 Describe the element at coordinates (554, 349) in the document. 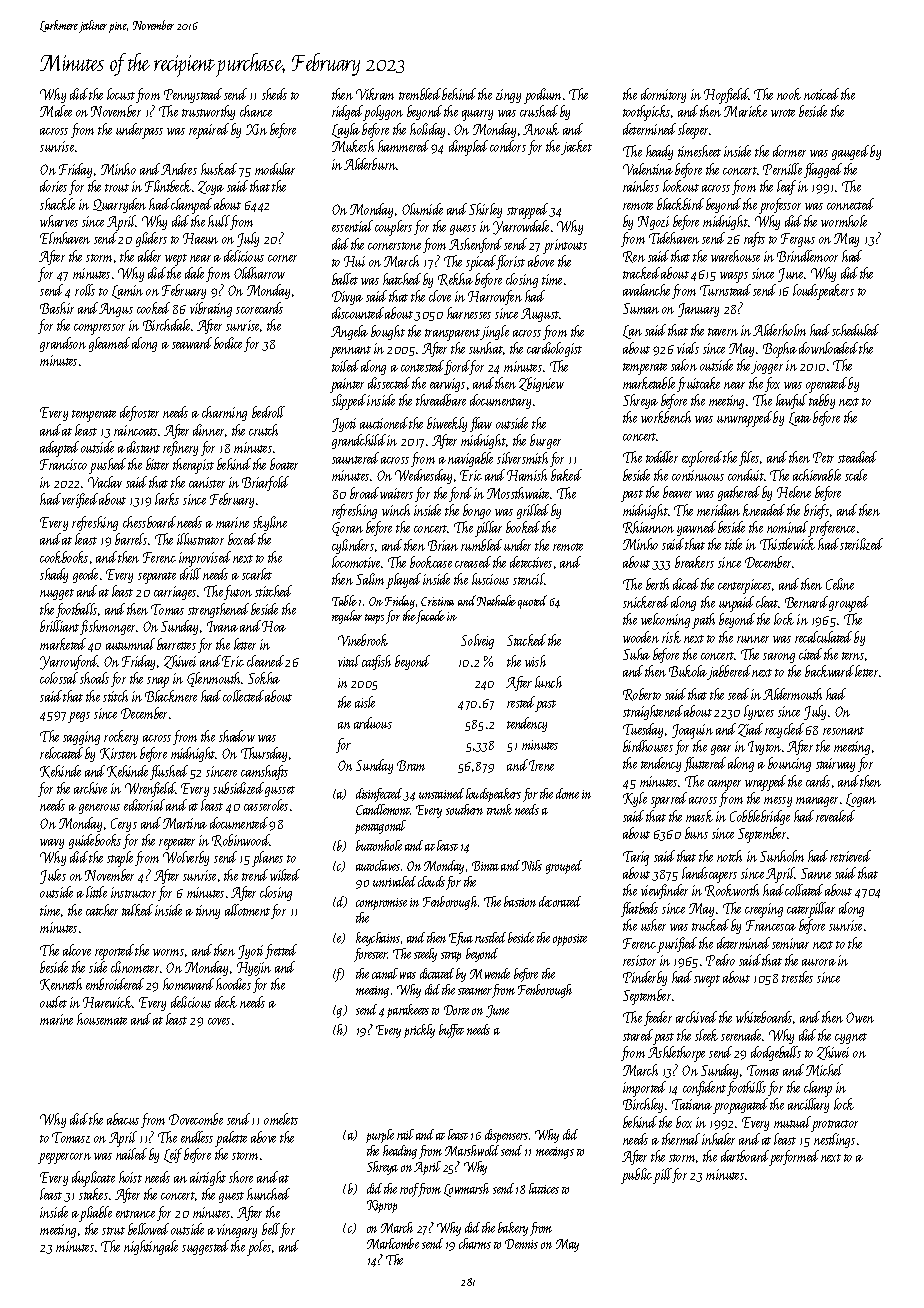

I see `cardiologist` at that location.
